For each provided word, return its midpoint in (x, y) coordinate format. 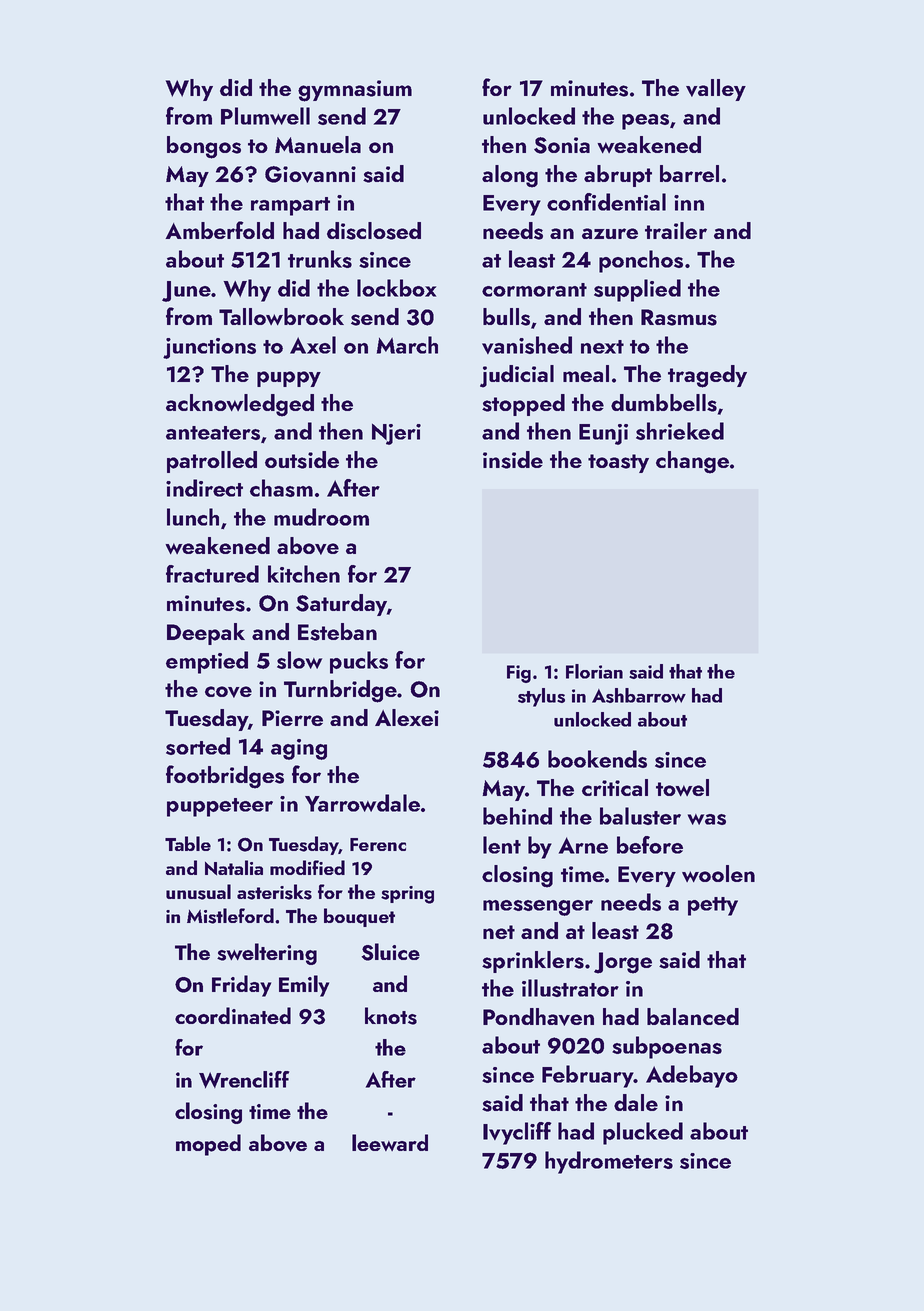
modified (307, 867)
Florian (594, 671)
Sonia (562, 145)
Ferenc (378, 844)
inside (513, 460)
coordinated (233, 1015)
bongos (204, 147)
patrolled (212, 462)
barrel (689, 173)
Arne (583, 845)
